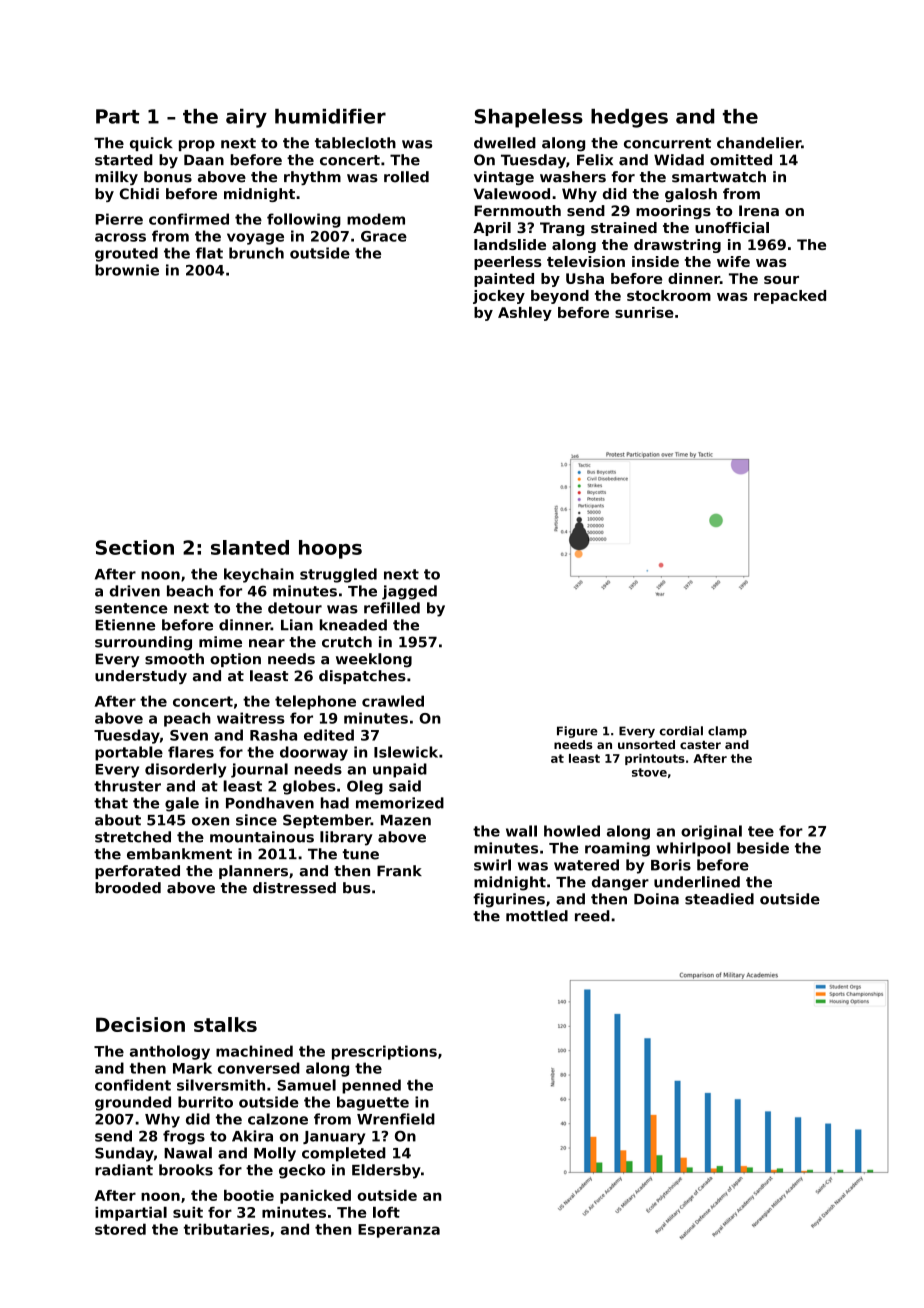 The width and height of the image is (924, 1308). I want to click on unofficial, so click(732, 227).
